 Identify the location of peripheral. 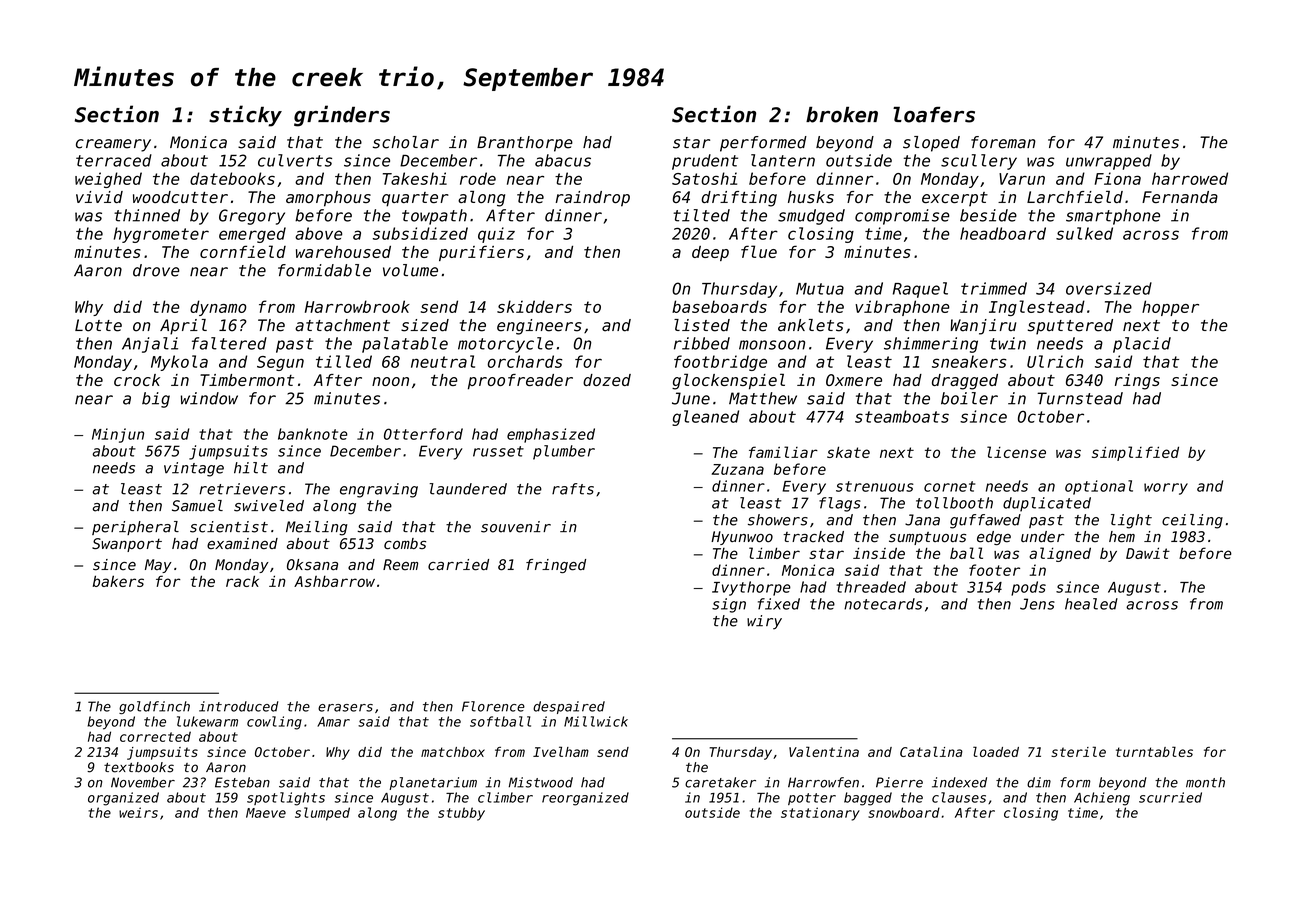
(135, 528).
